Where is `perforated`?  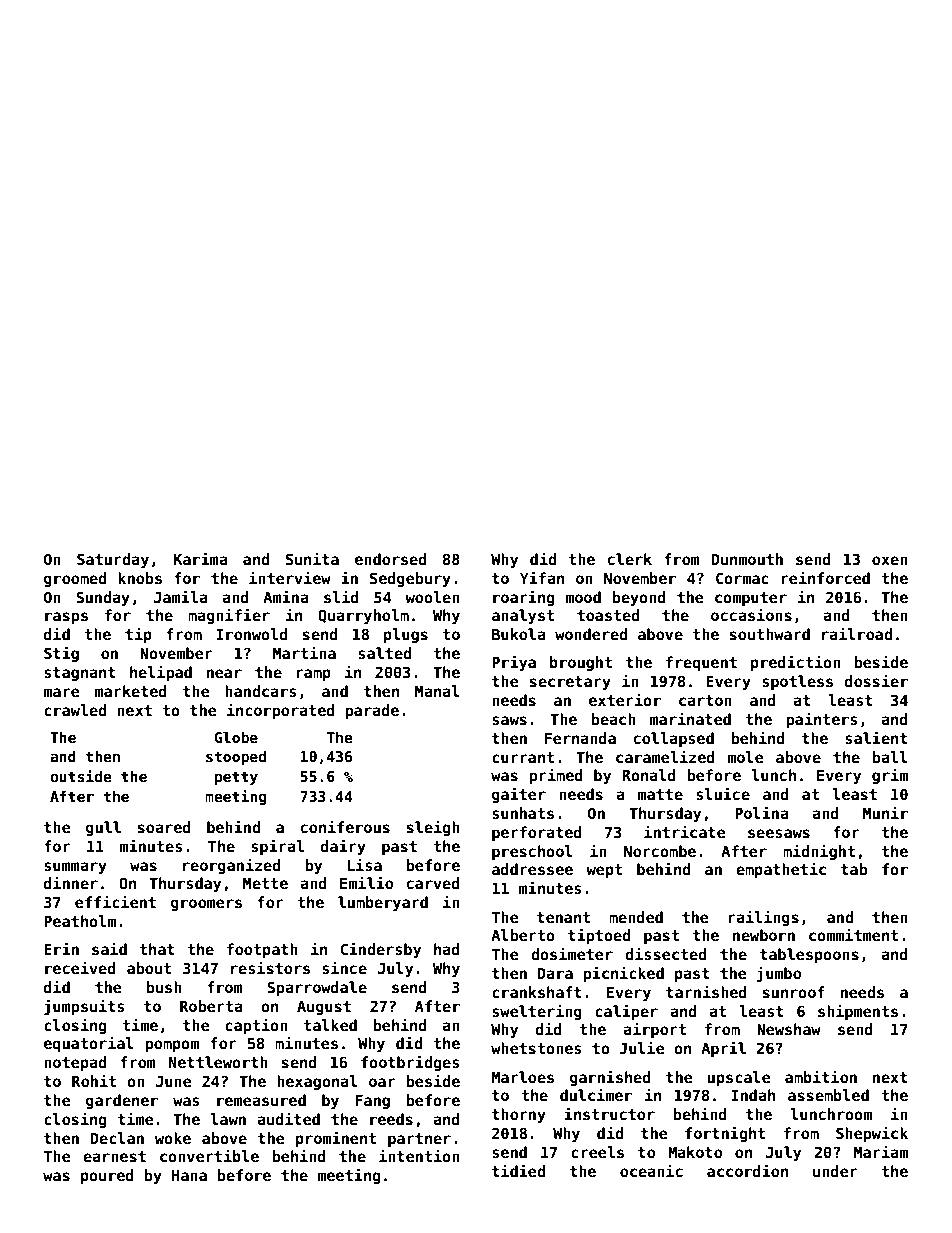
perforated is located at coordinates (537, 833).
